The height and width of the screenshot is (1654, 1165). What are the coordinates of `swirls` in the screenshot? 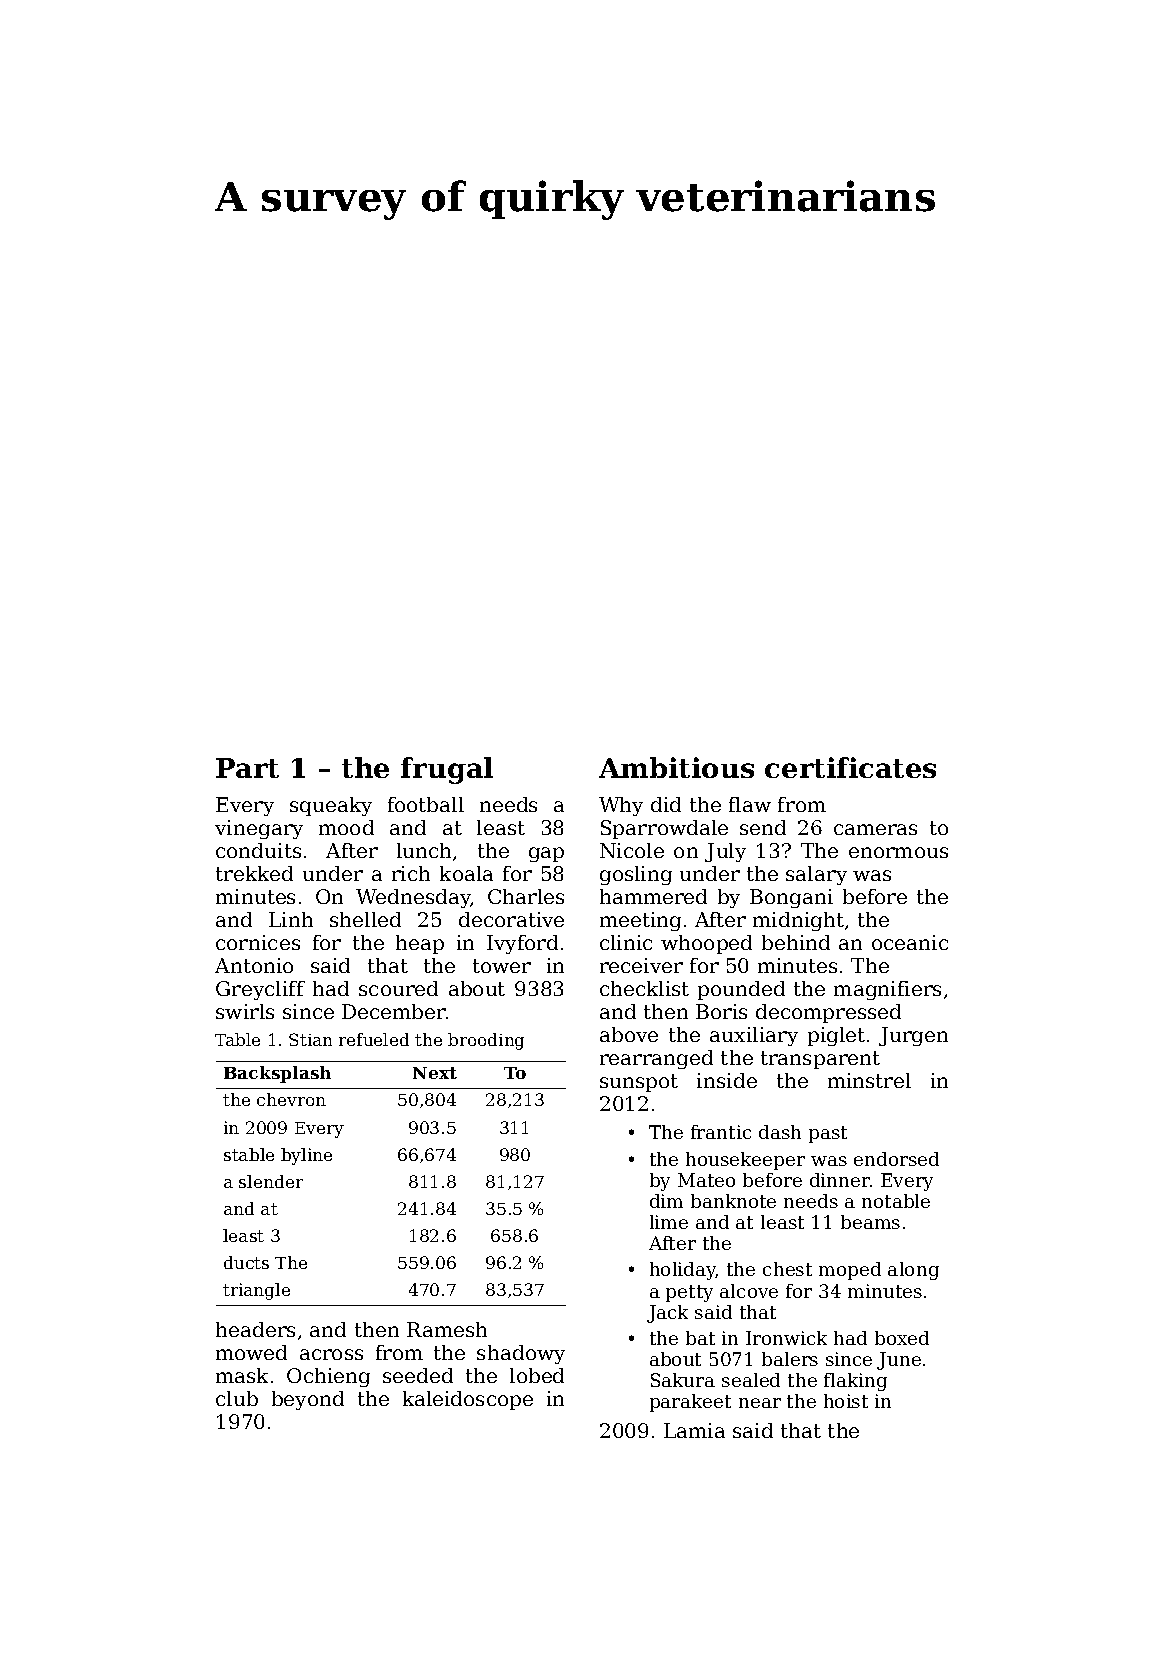 It's located at (245, 1011).
